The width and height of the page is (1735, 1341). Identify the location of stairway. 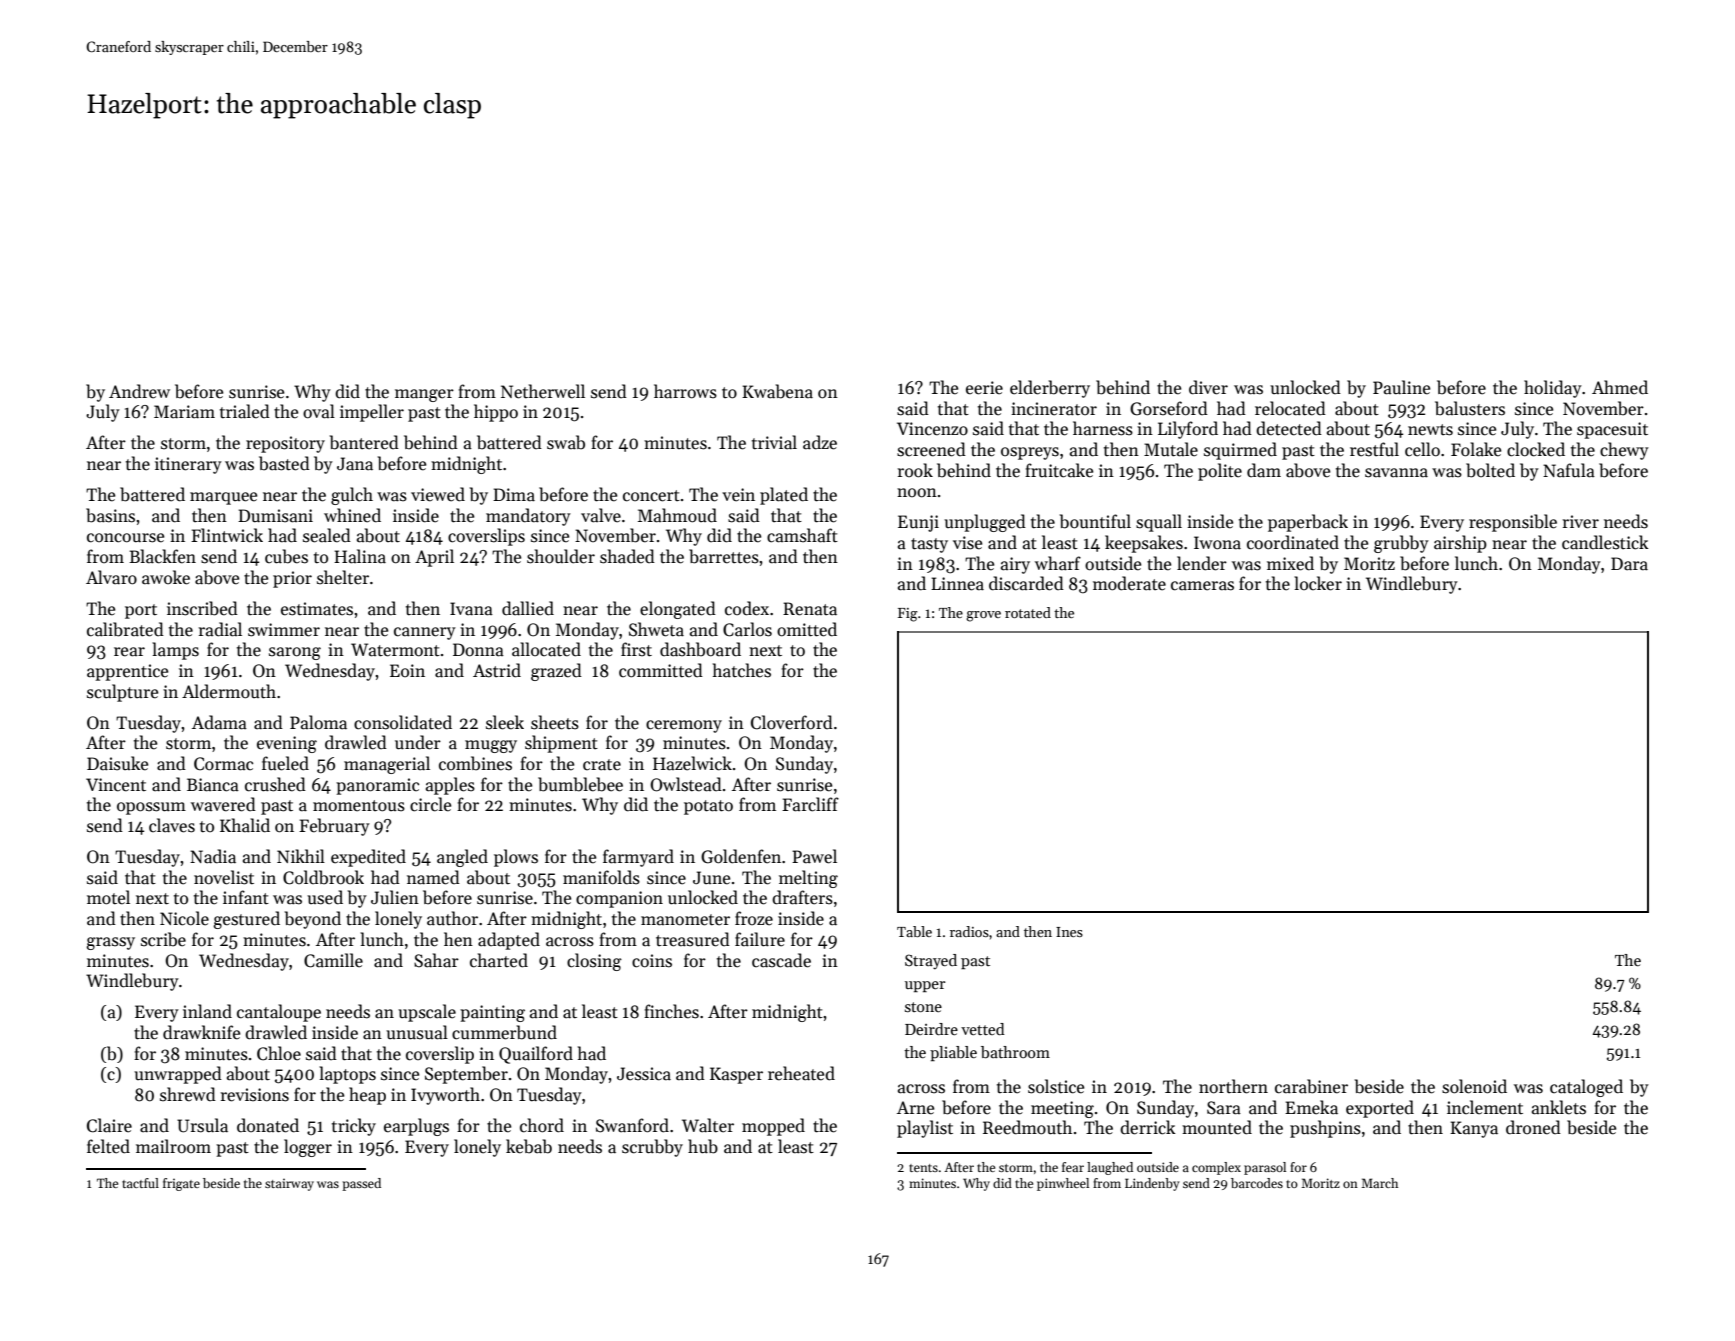
(289, 1185).
